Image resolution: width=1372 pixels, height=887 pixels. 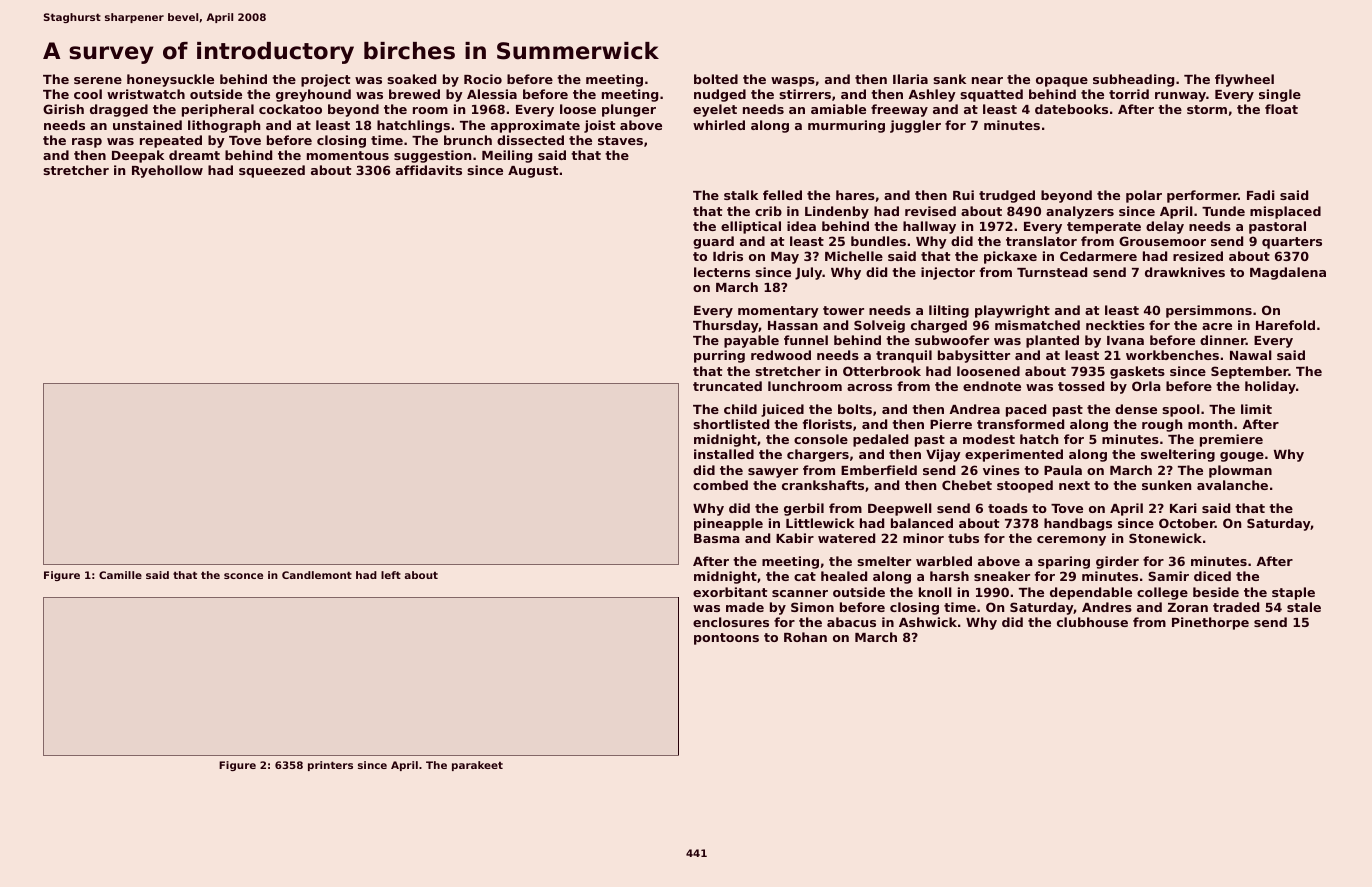 I want to click on subheading, so click(x=1133, y=80).
